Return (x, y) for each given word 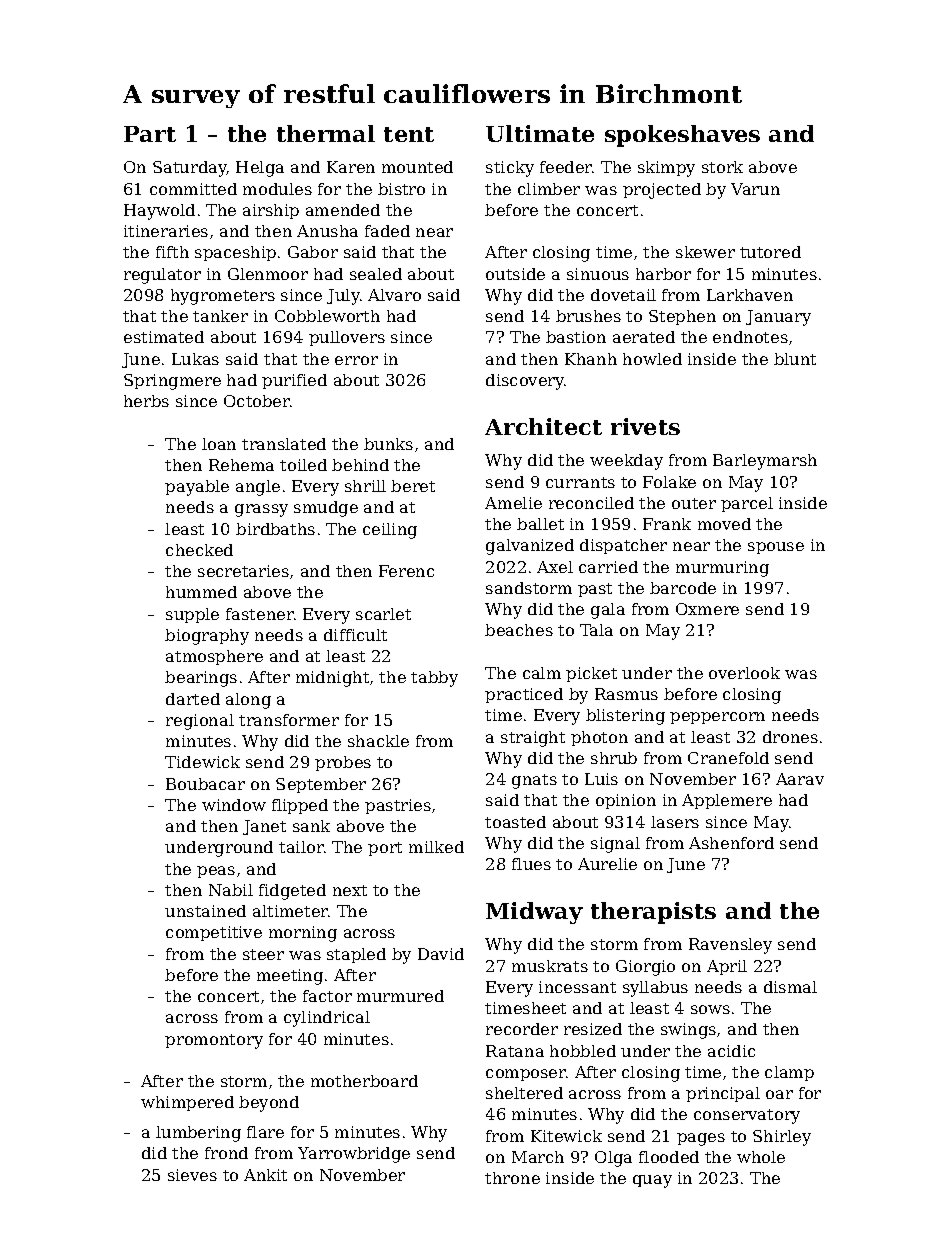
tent (409, 134)
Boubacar (205, 784)
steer (263, 954)
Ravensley (730, 946)
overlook (744, 673)
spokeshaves (682, 136)
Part (150, 134)
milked (436, 847)
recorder (522, 1029)
